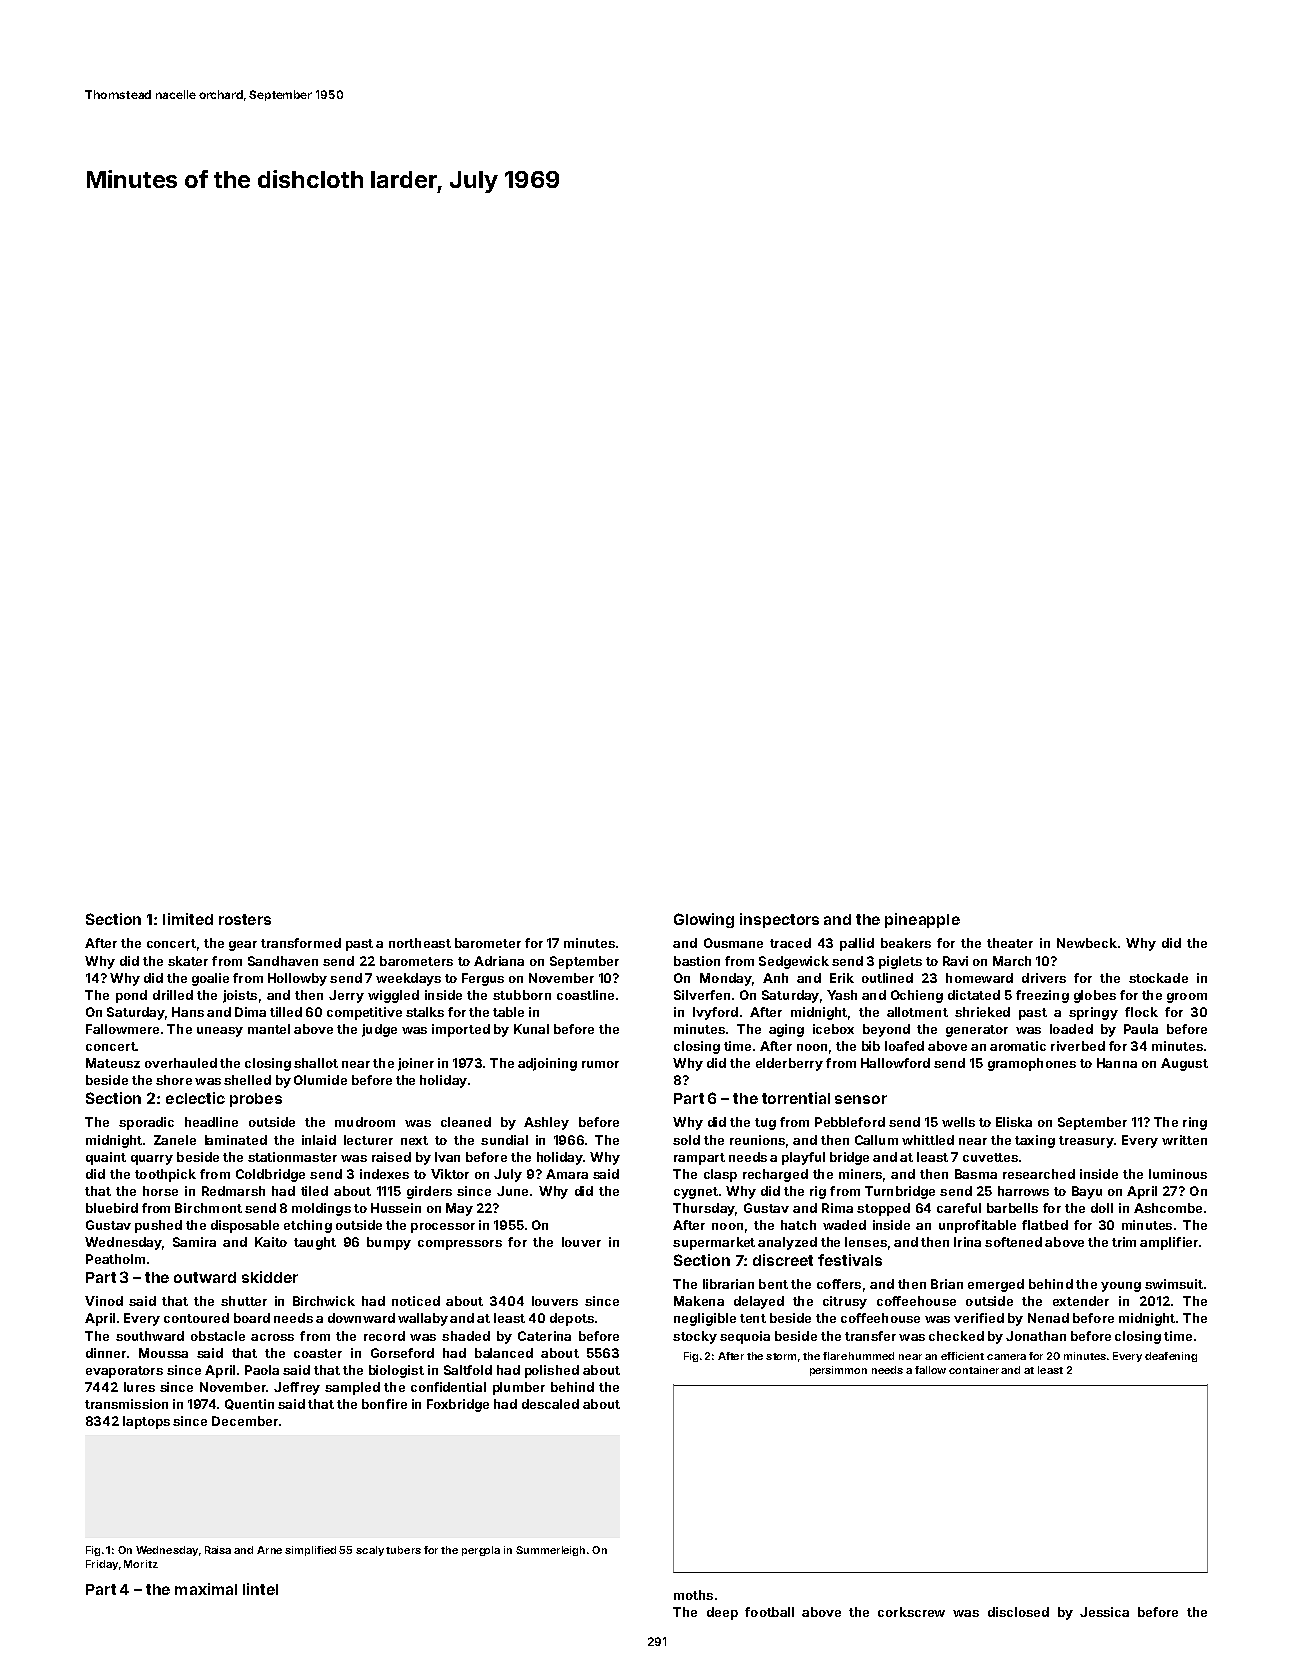 The width and height of the screenshot is (1293, 1674). I want to click on moths, so click(693, 1595).
